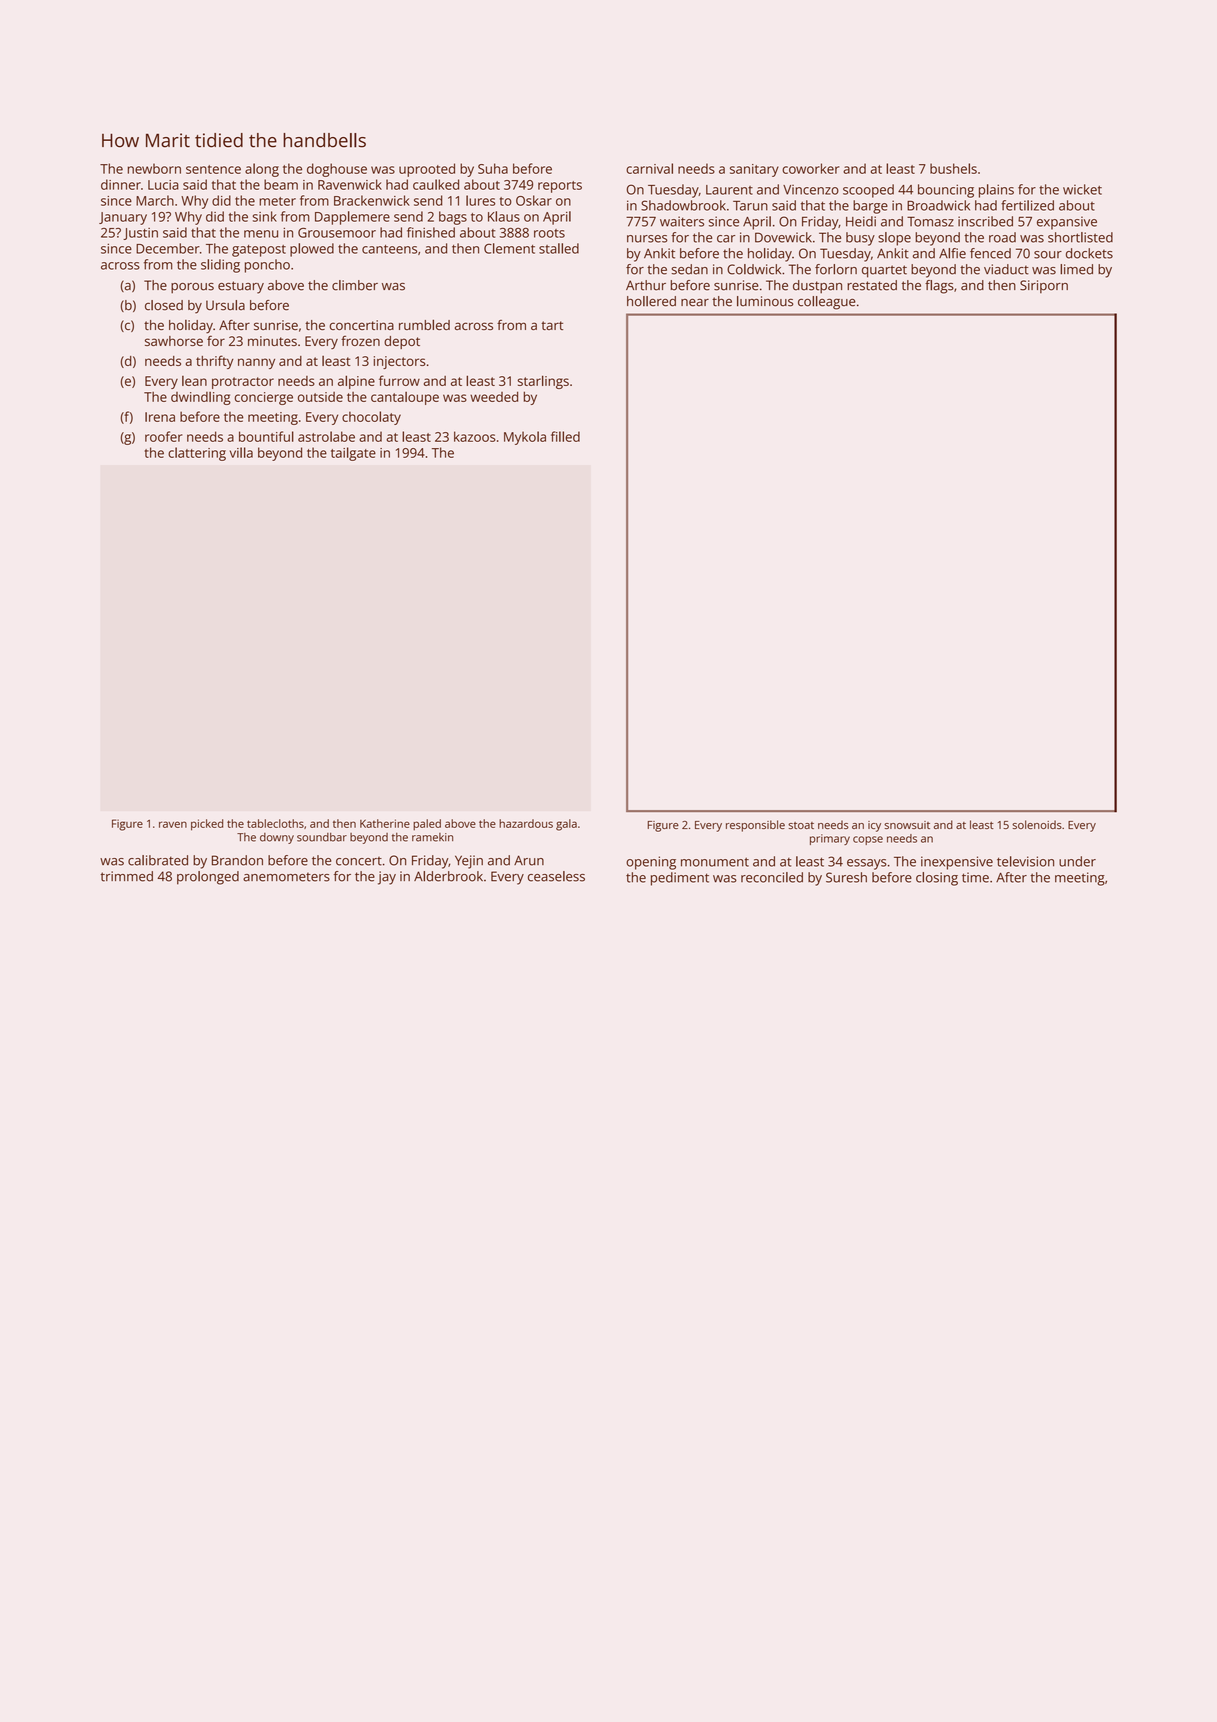  Describe the element at coordinates (827, 303) in the page. I see `colleague` at that location.
